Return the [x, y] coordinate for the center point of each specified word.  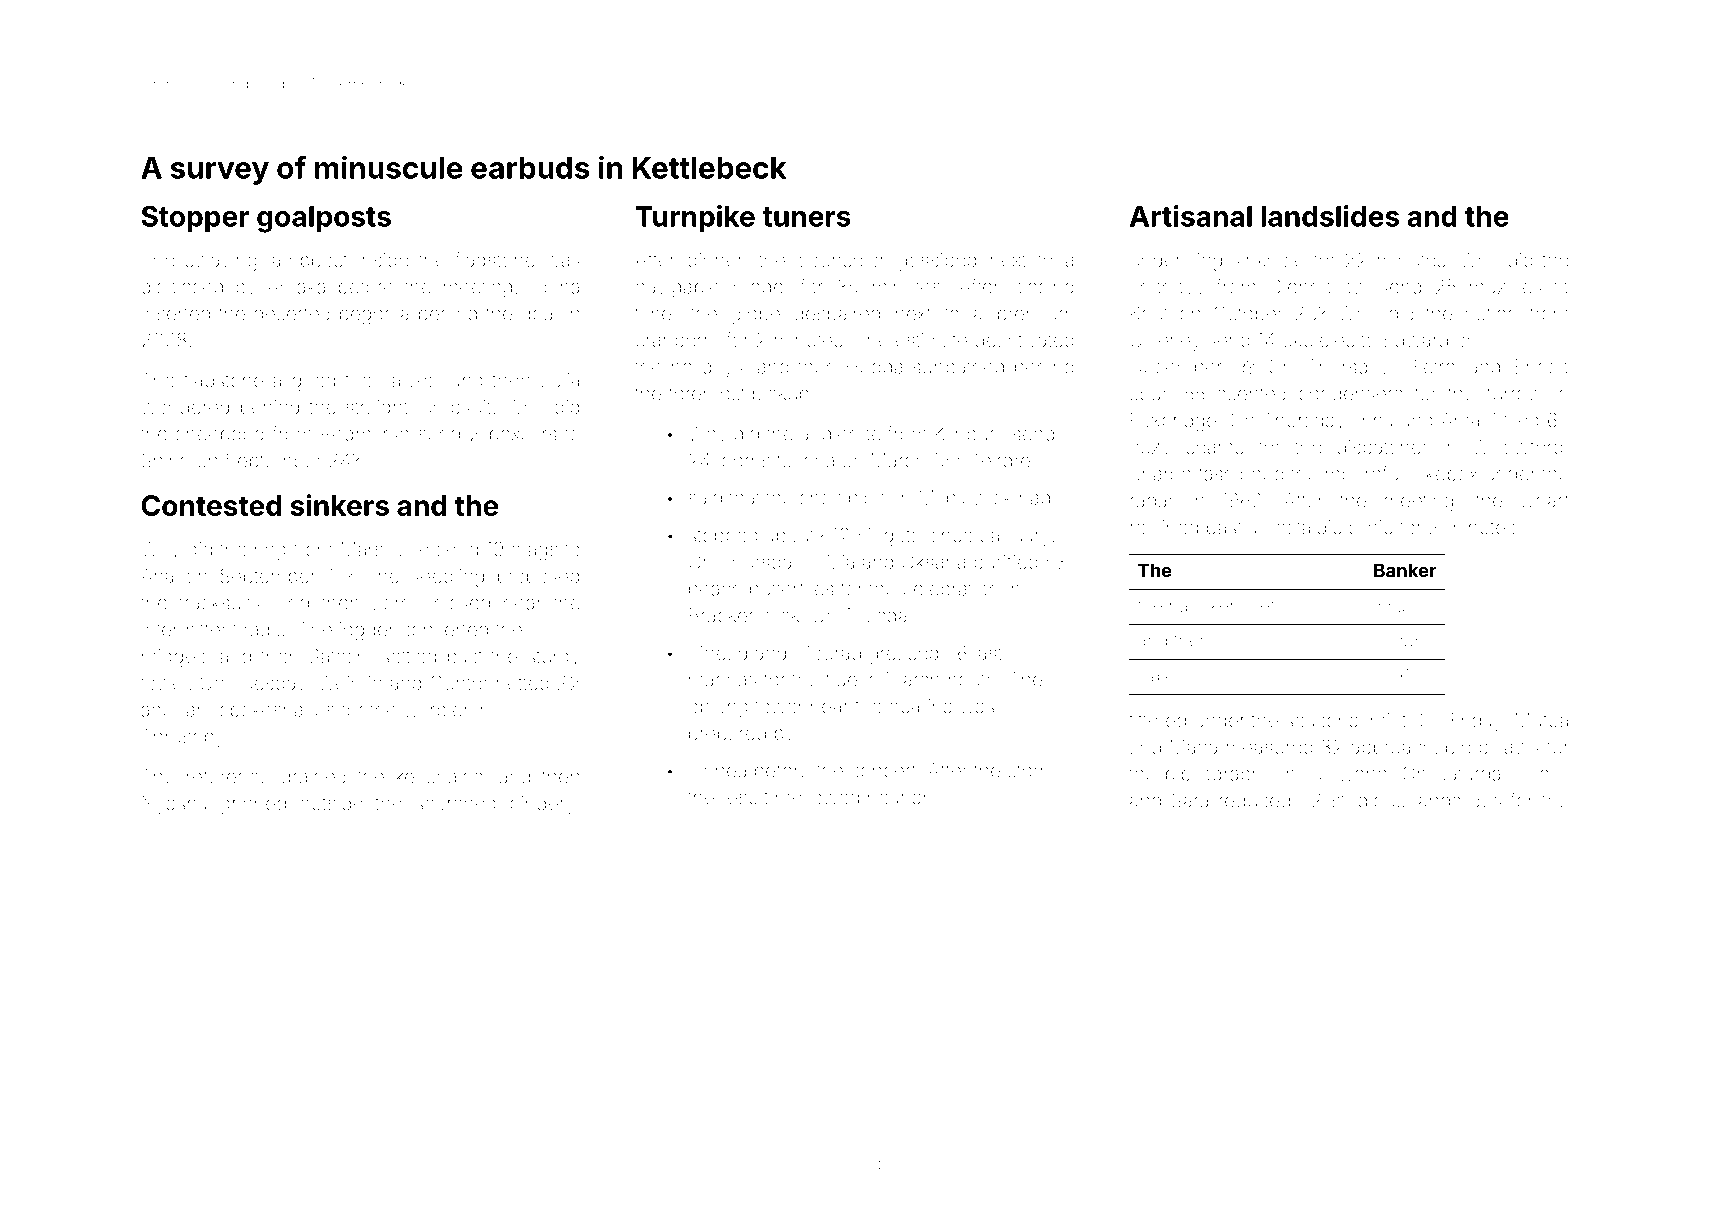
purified [1006, 563]
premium [1035, 315]
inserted [176, 313]
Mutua [1542, 720]
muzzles [1506, 286]
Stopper [195, 219]
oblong [718, 708]
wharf [1544, 500]
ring [270, 551]
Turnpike [695, 218]
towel [163, 683]
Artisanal [1191, 216]
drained [314, 776]
